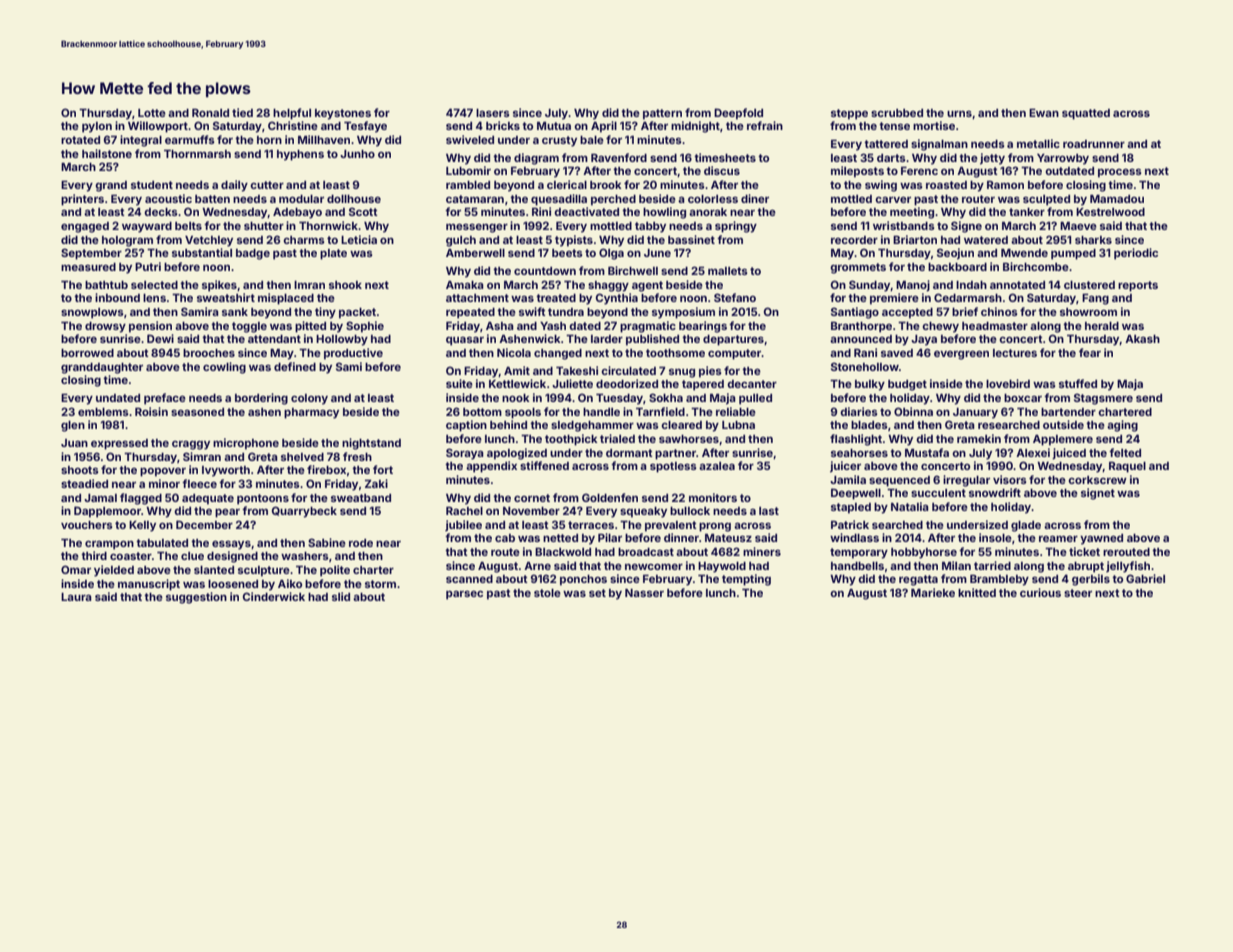 Image resolution: width=1233 pixels, height=952 pixels. What do you see at coordinates (152, 113) in the image?
I see `Lotte` at bounding box center [152, 113].
